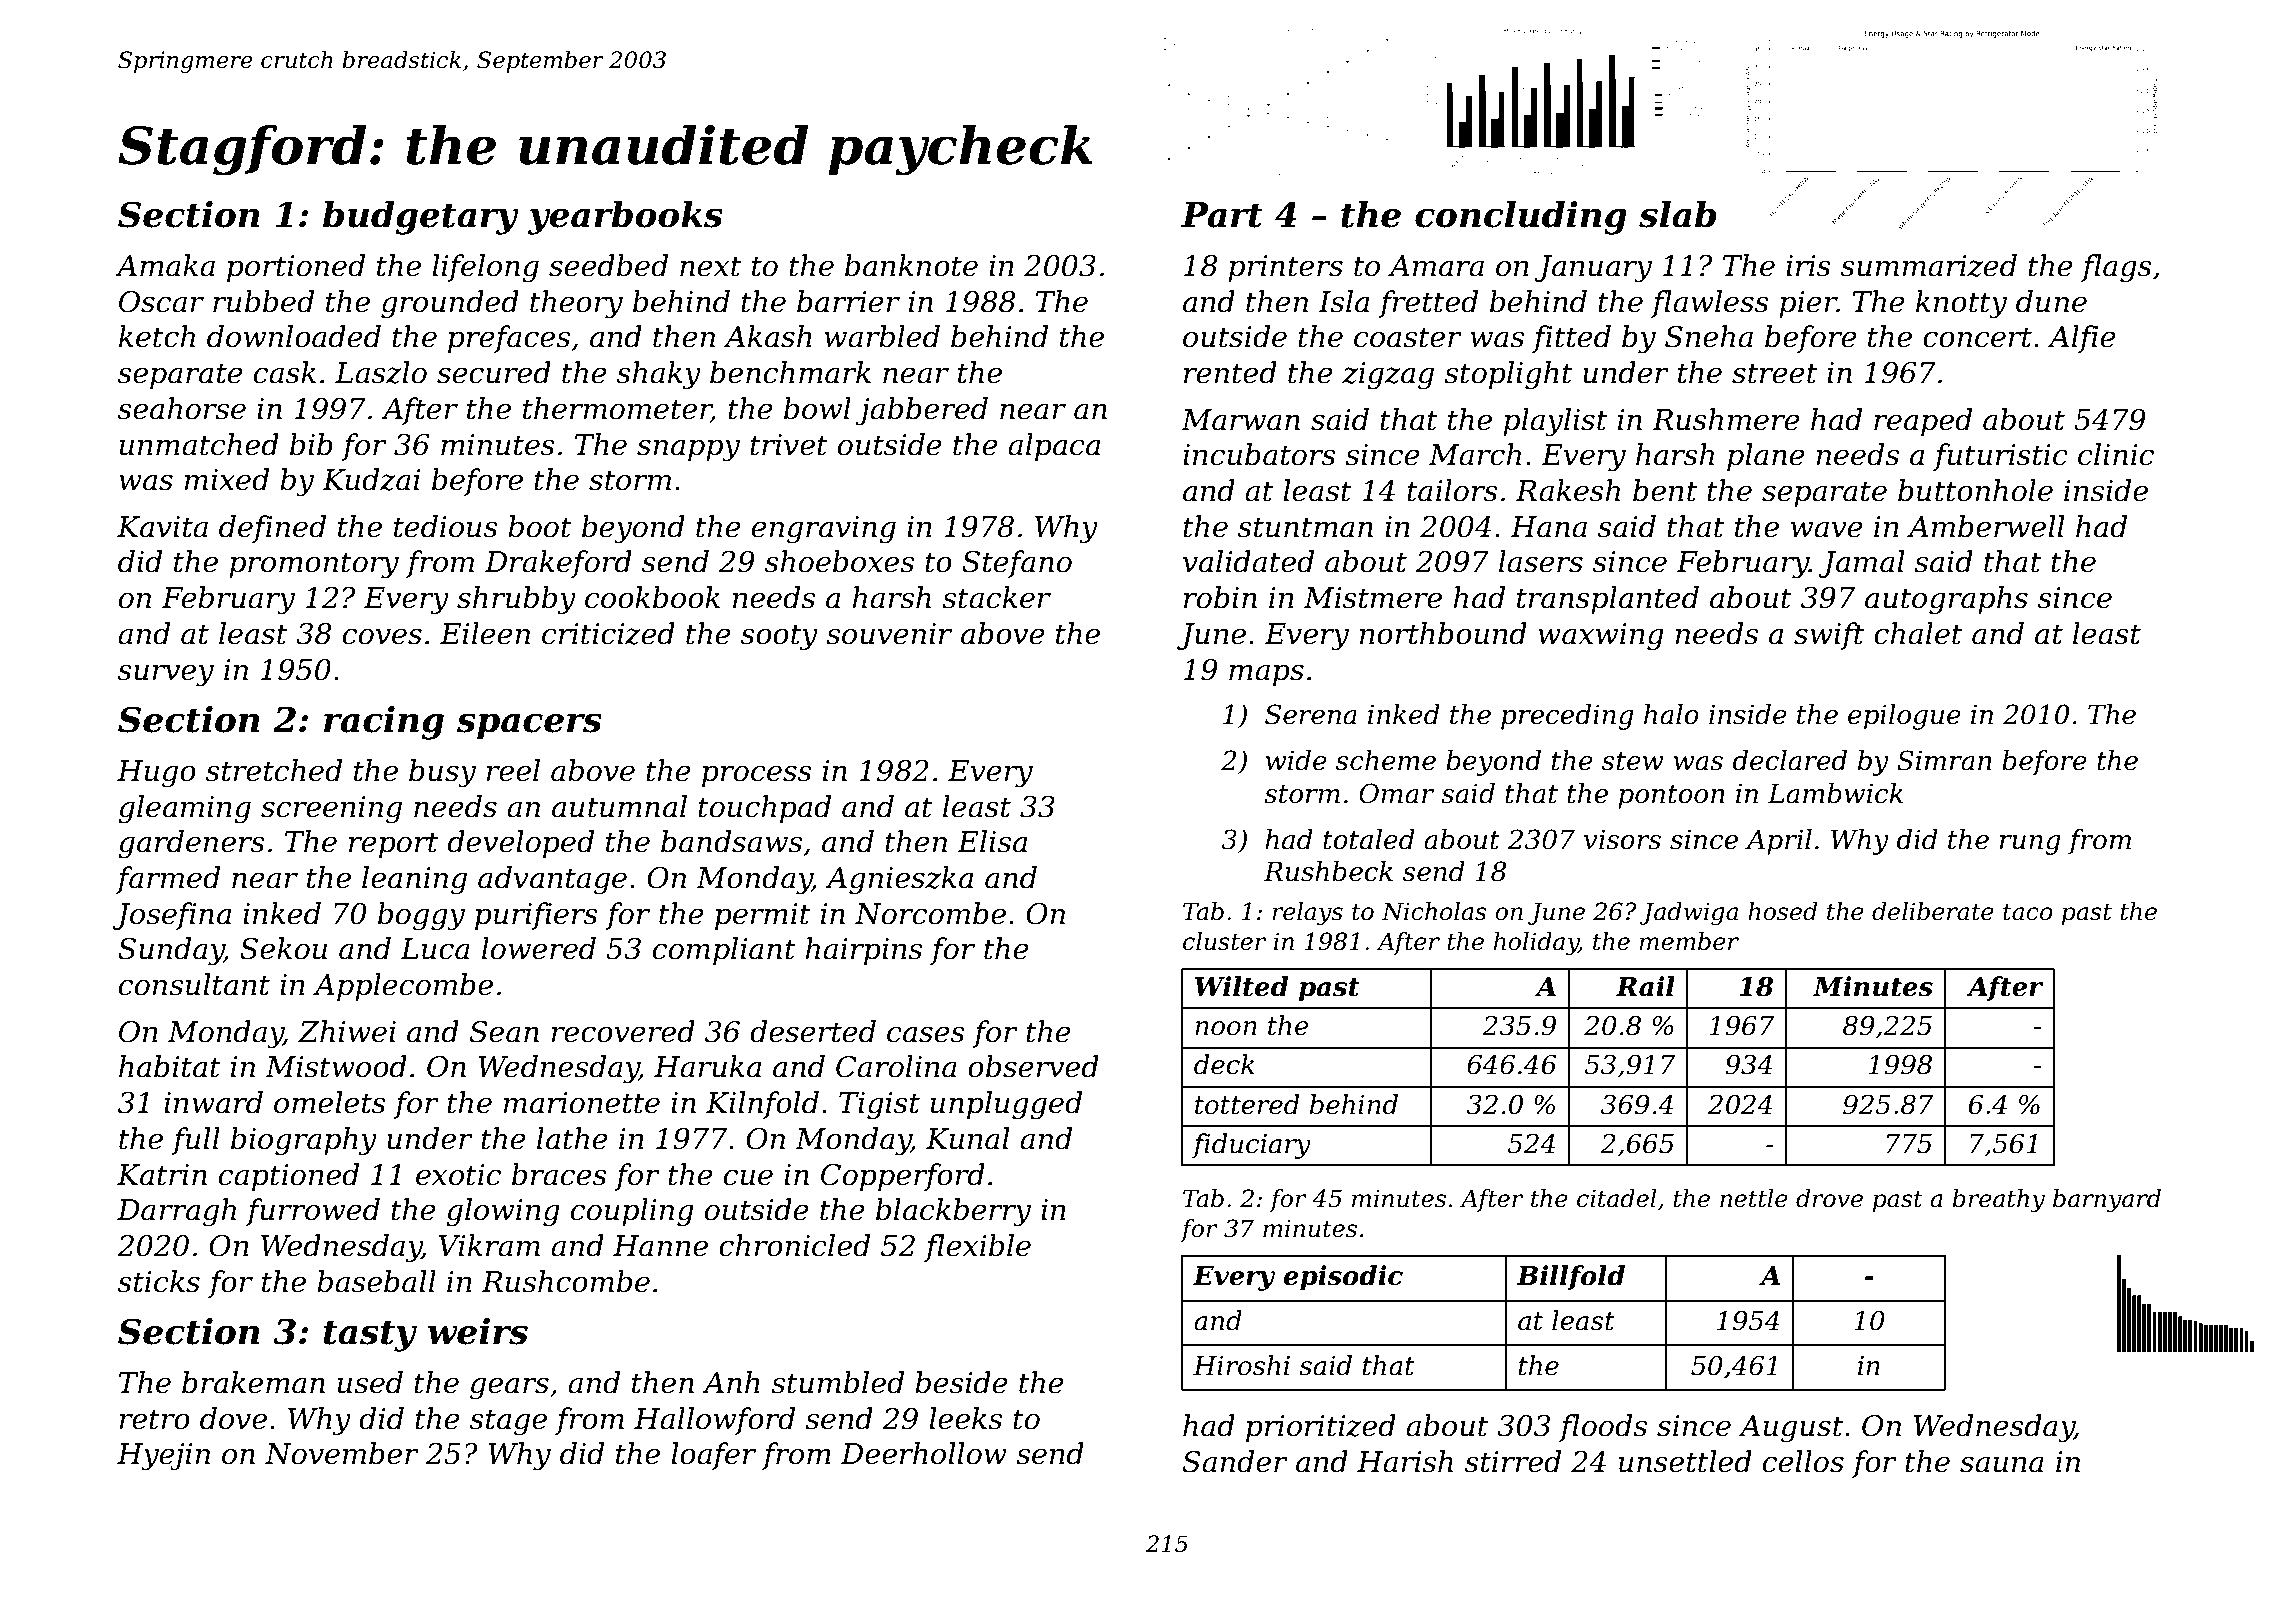  I want to click on banknote, so click(911, 265).
